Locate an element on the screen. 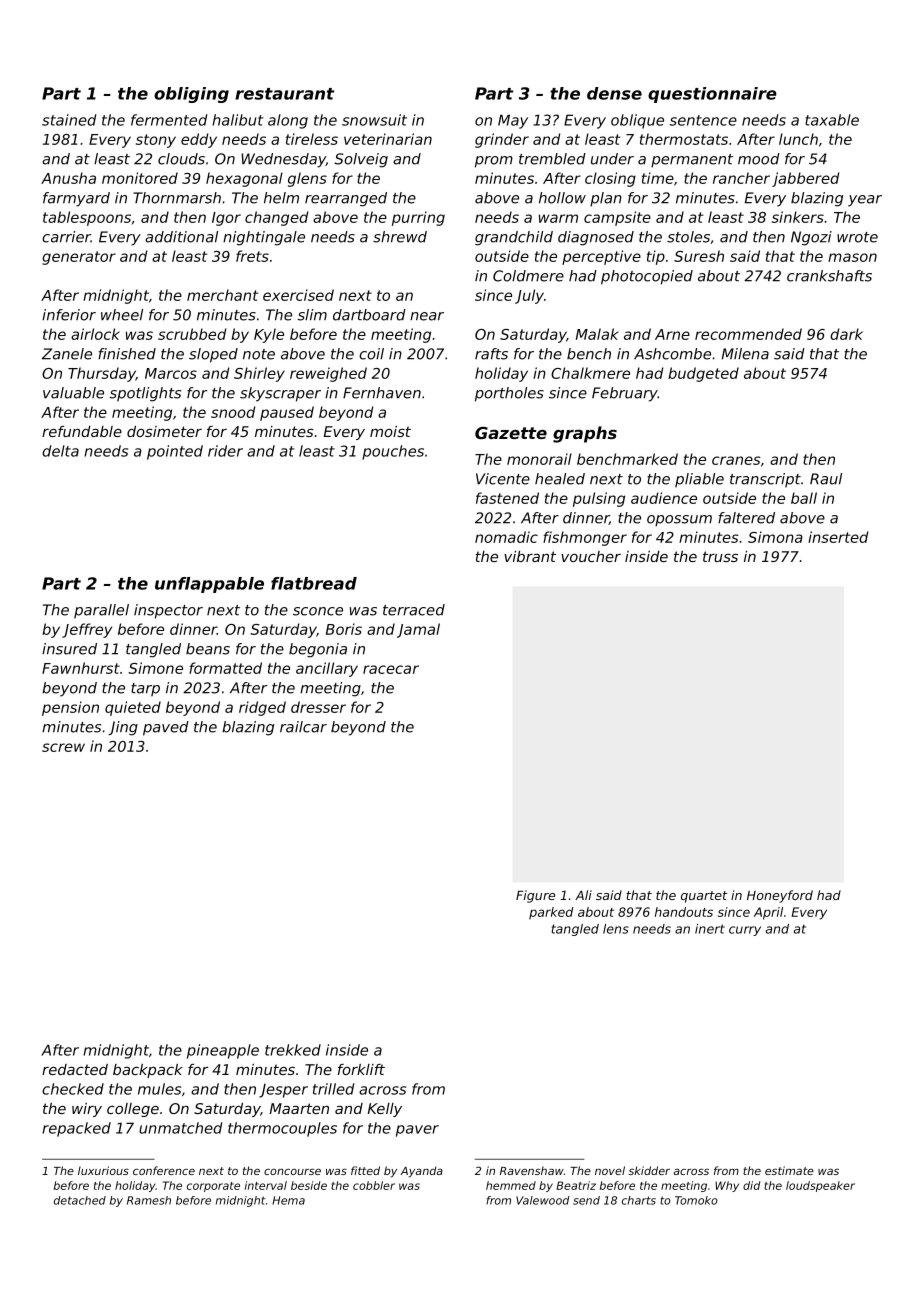  trekked is located at coordinates (293, 1050).
